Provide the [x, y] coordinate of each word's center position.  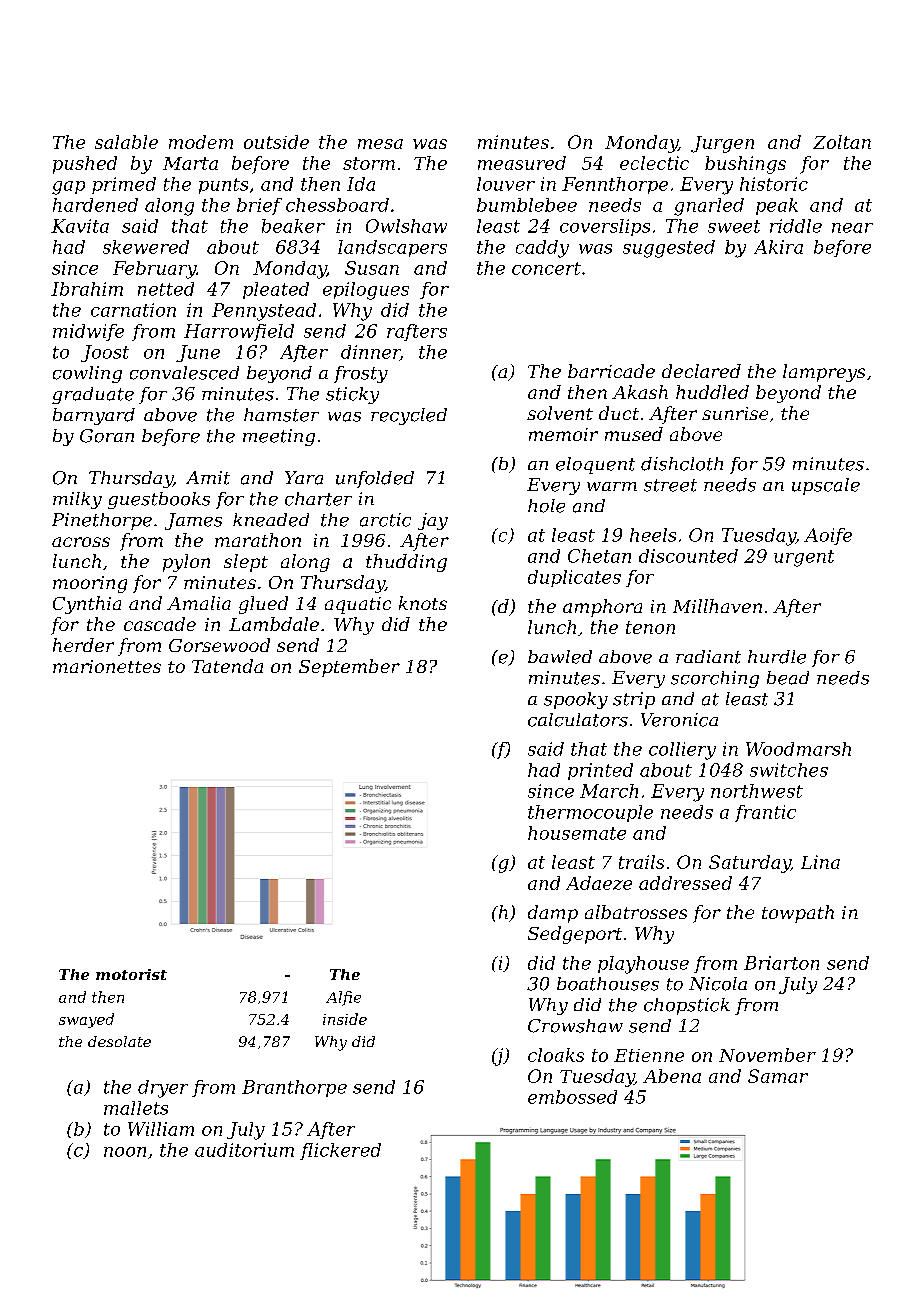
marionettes [107, 666]
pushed [85, 165]
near [852, 228]
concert [546, 268]
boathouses [608, 984]
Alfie [343, 998]
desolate [119, 1041]
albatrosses [636, 912]
